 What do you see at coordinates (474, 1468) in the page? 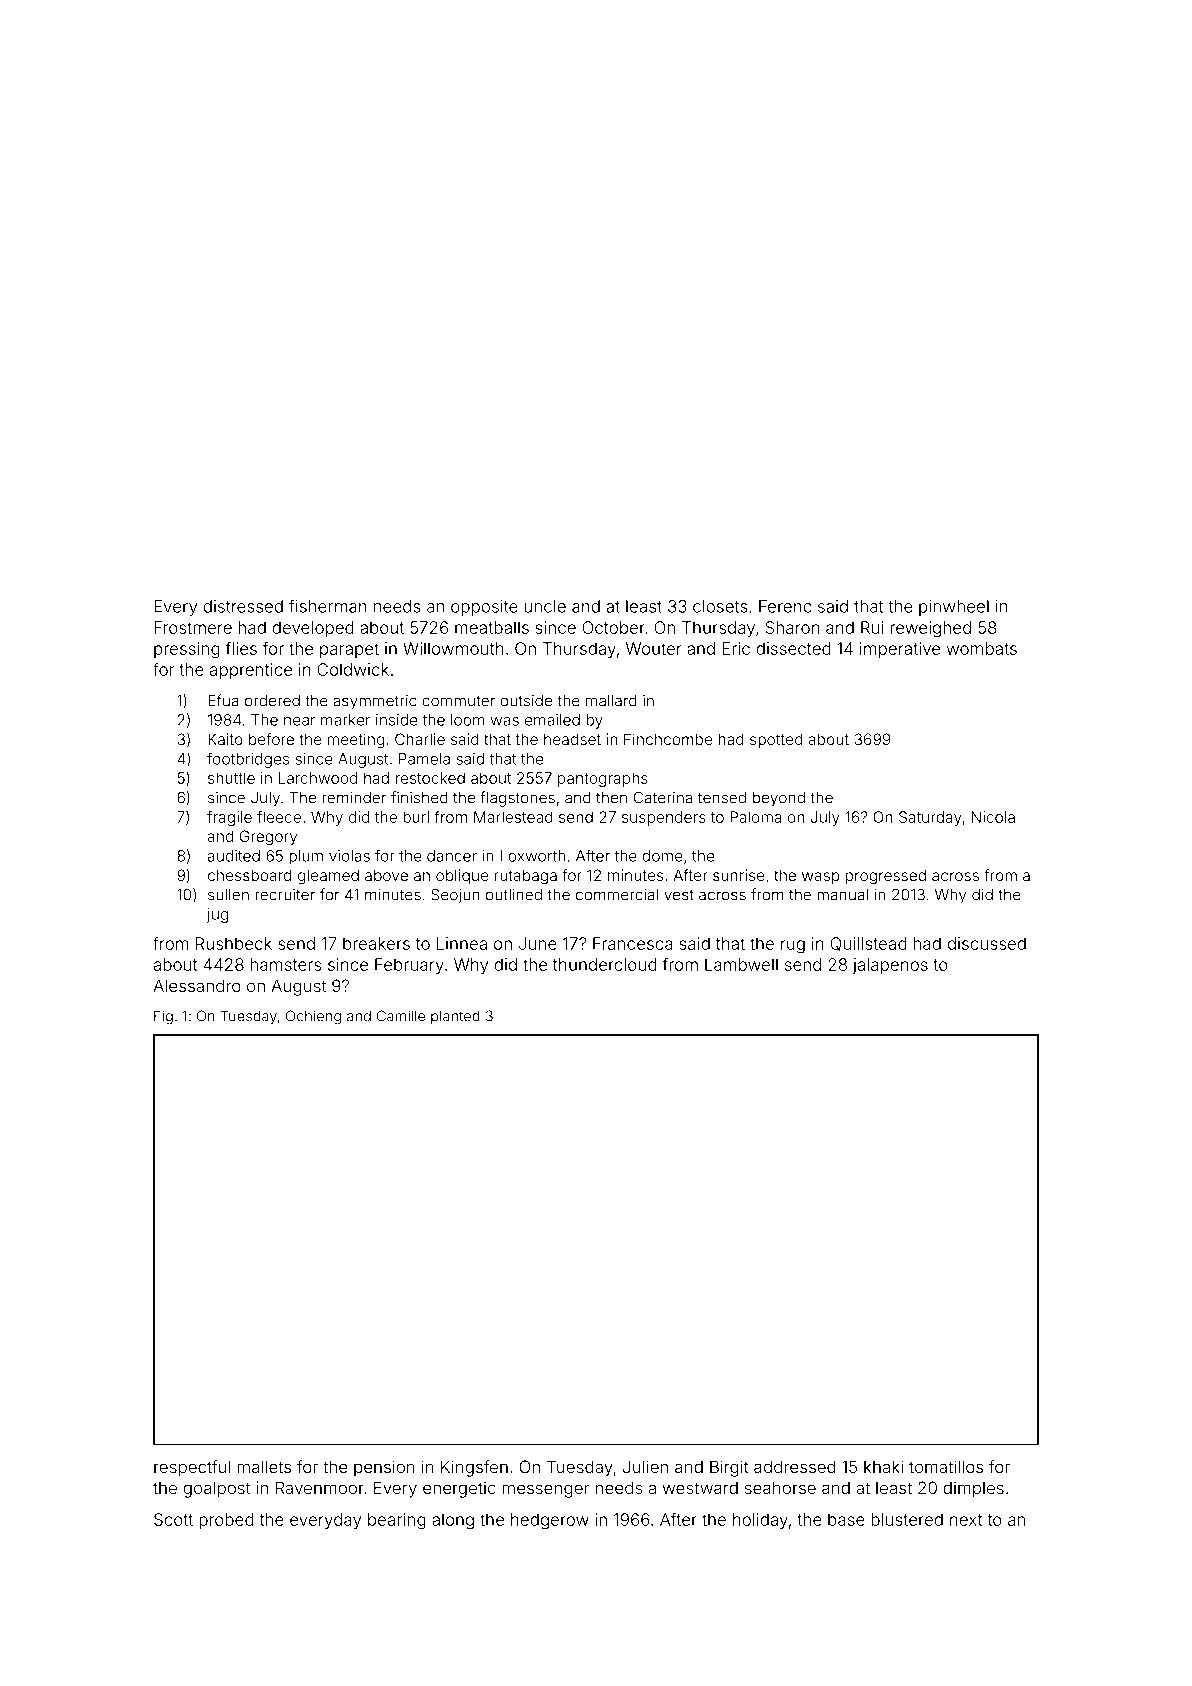
I see `Kingsfen` at bounding box center [474, 1468].
